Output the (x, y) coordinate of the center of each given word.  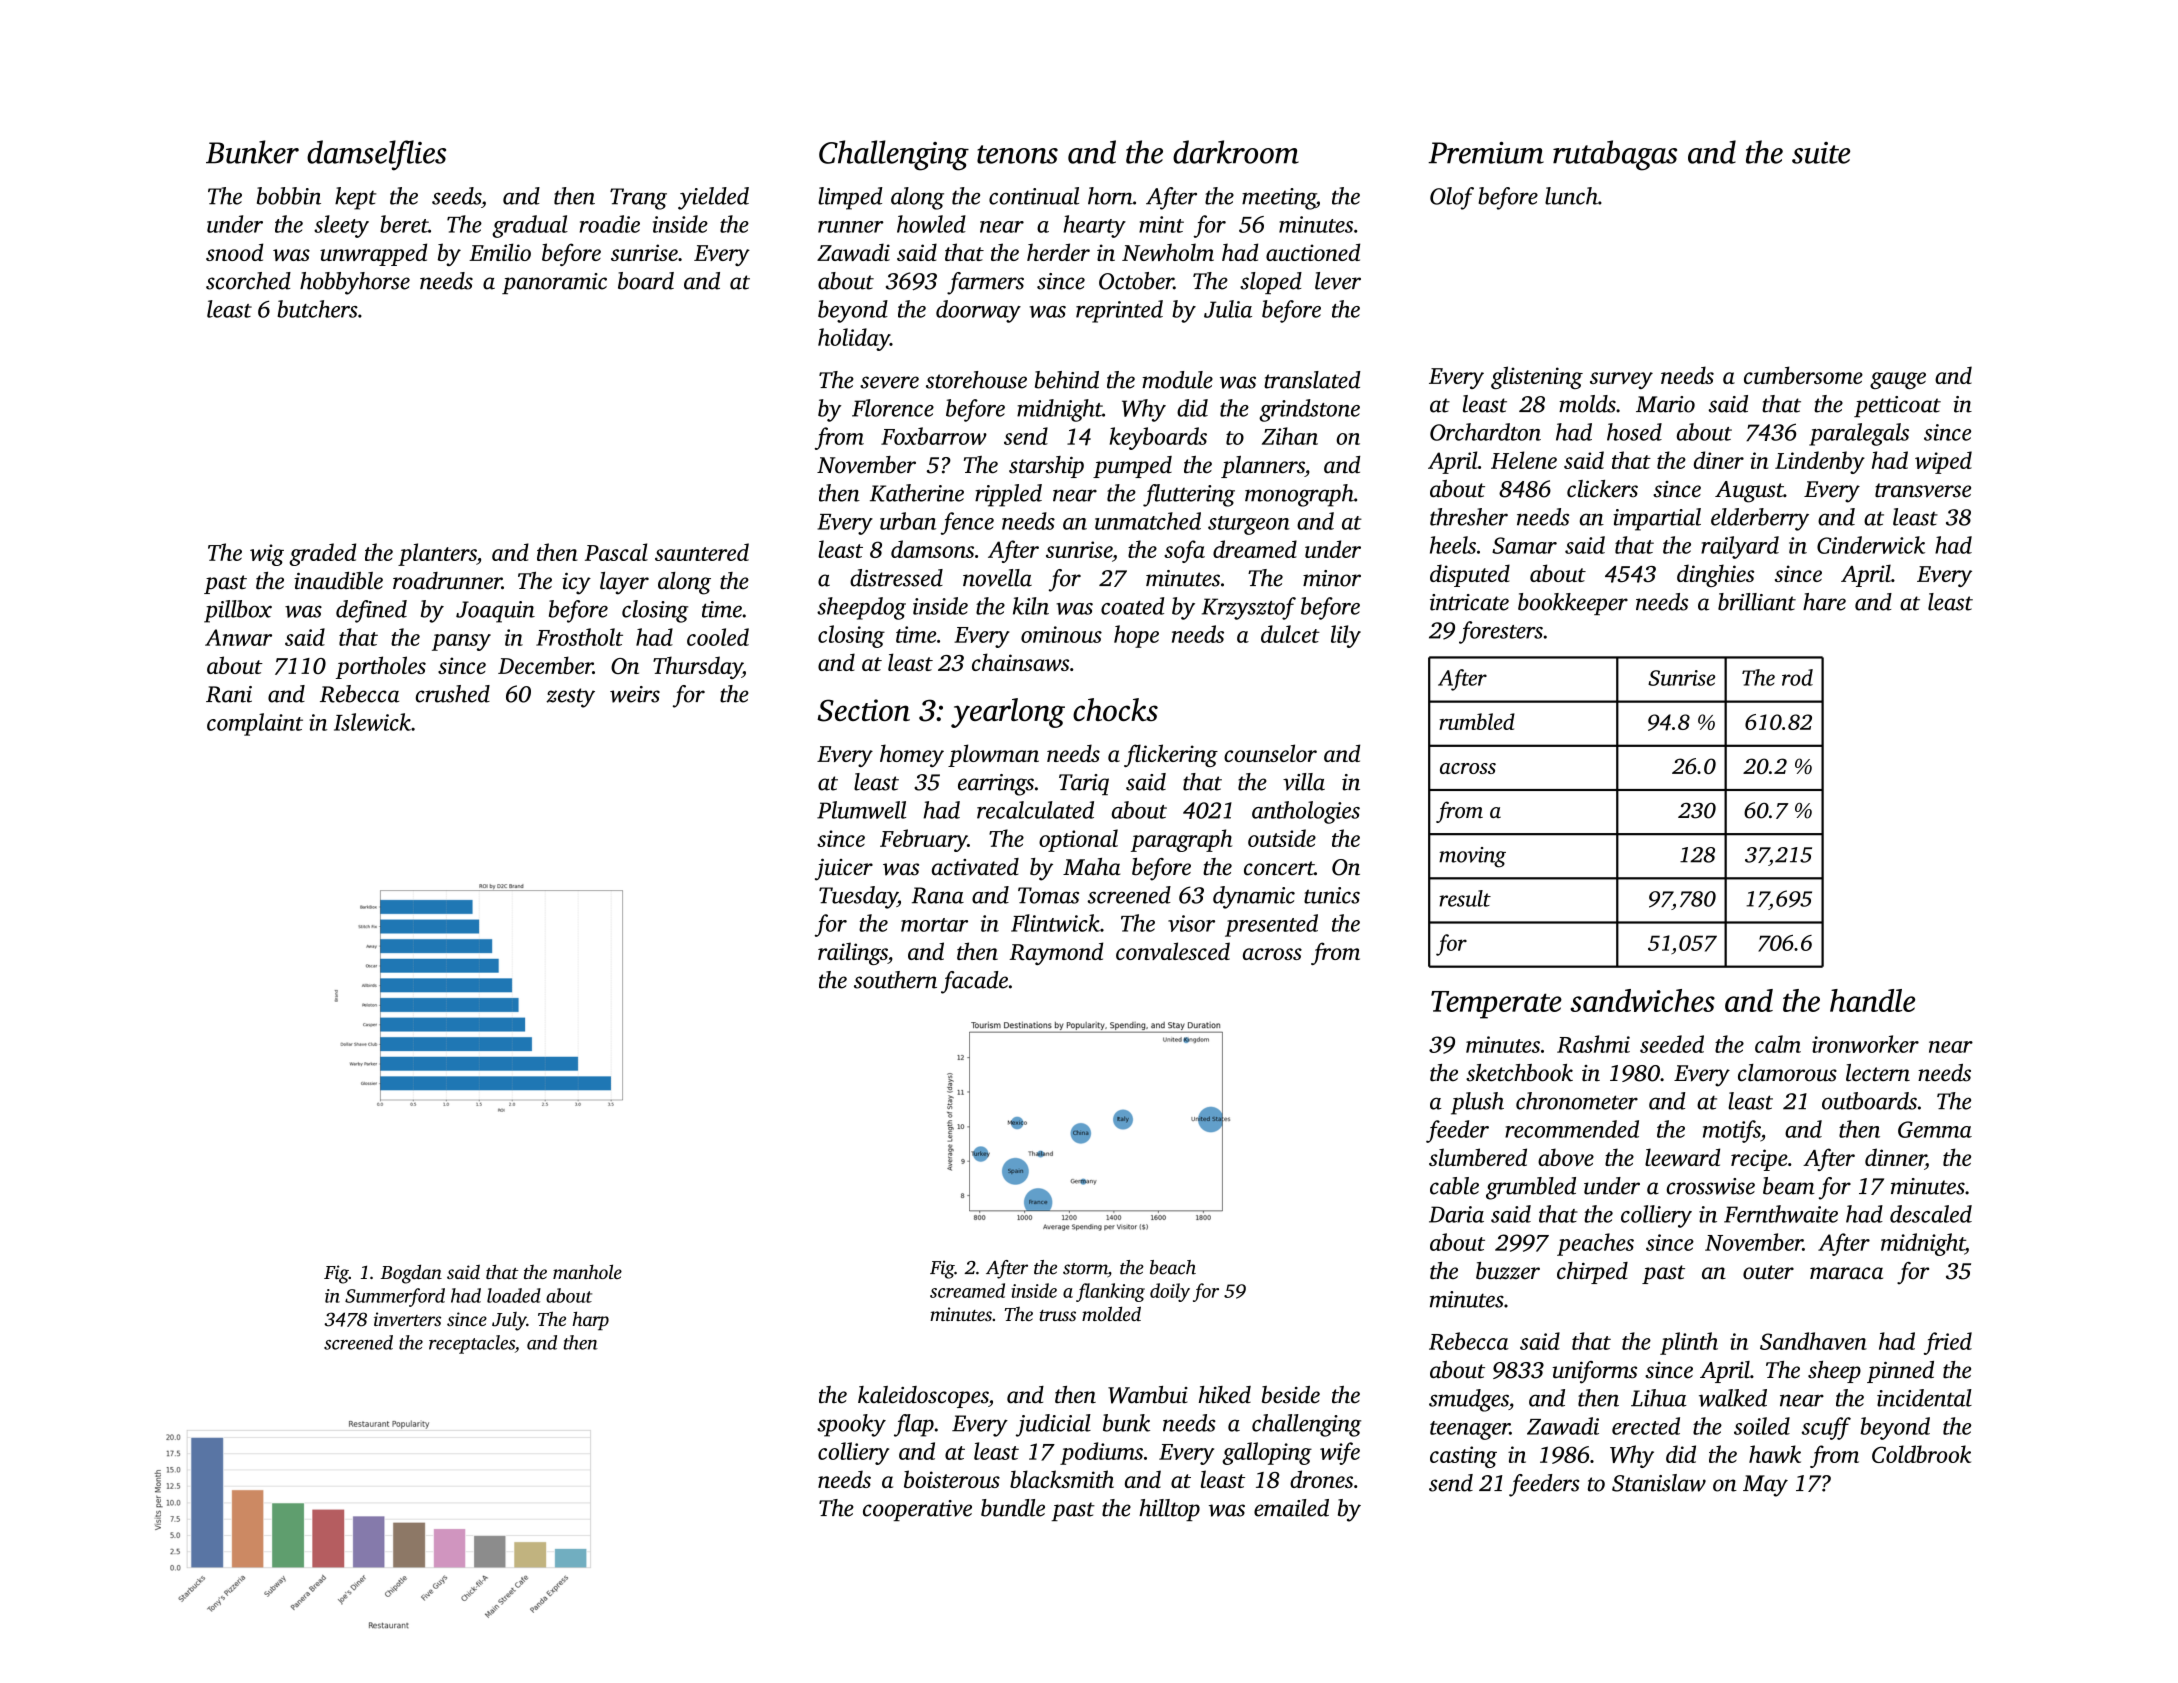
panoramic (554, 283)
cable (1454, 1186)
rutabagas (1615, 155)
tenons (1017, 154)
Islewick (372, 722)
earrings (996, 785)
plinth (1689, 1343)
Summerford (395, 1297)
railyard (1740, 547)
